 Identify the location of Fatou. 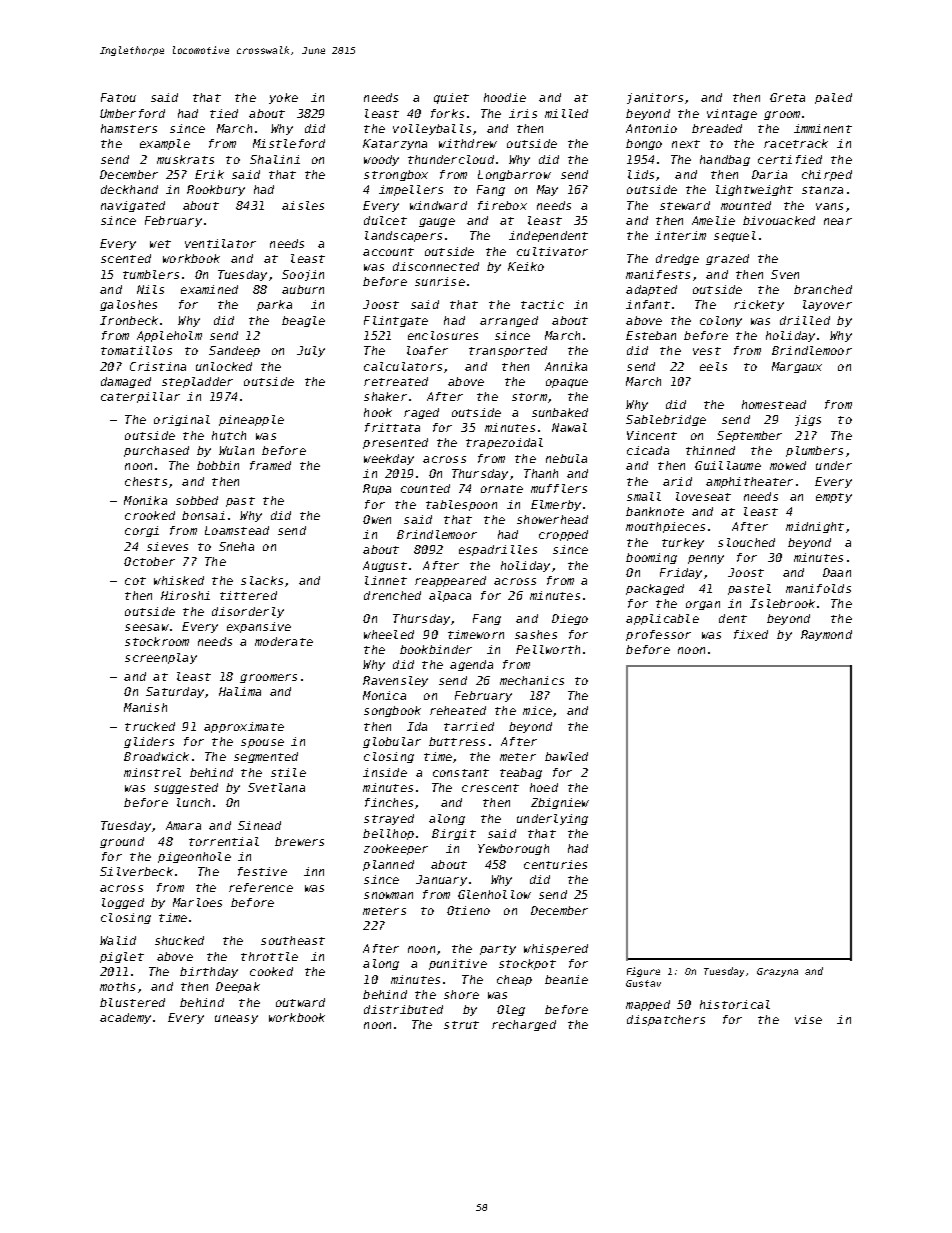
(118, 97).
